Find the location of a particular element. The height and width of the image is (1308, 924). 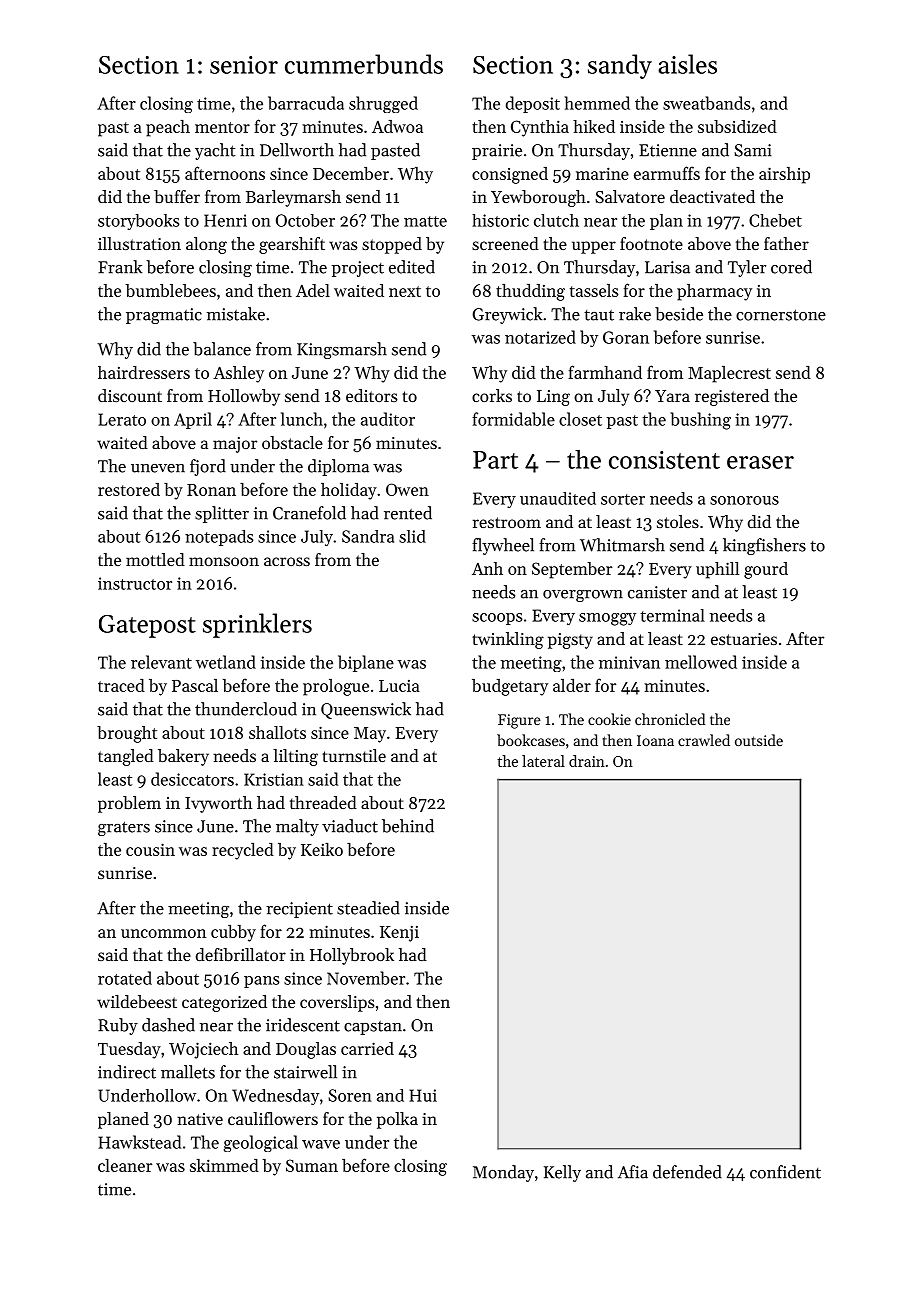

cummerbunds is located at coordinates (364, 64).
